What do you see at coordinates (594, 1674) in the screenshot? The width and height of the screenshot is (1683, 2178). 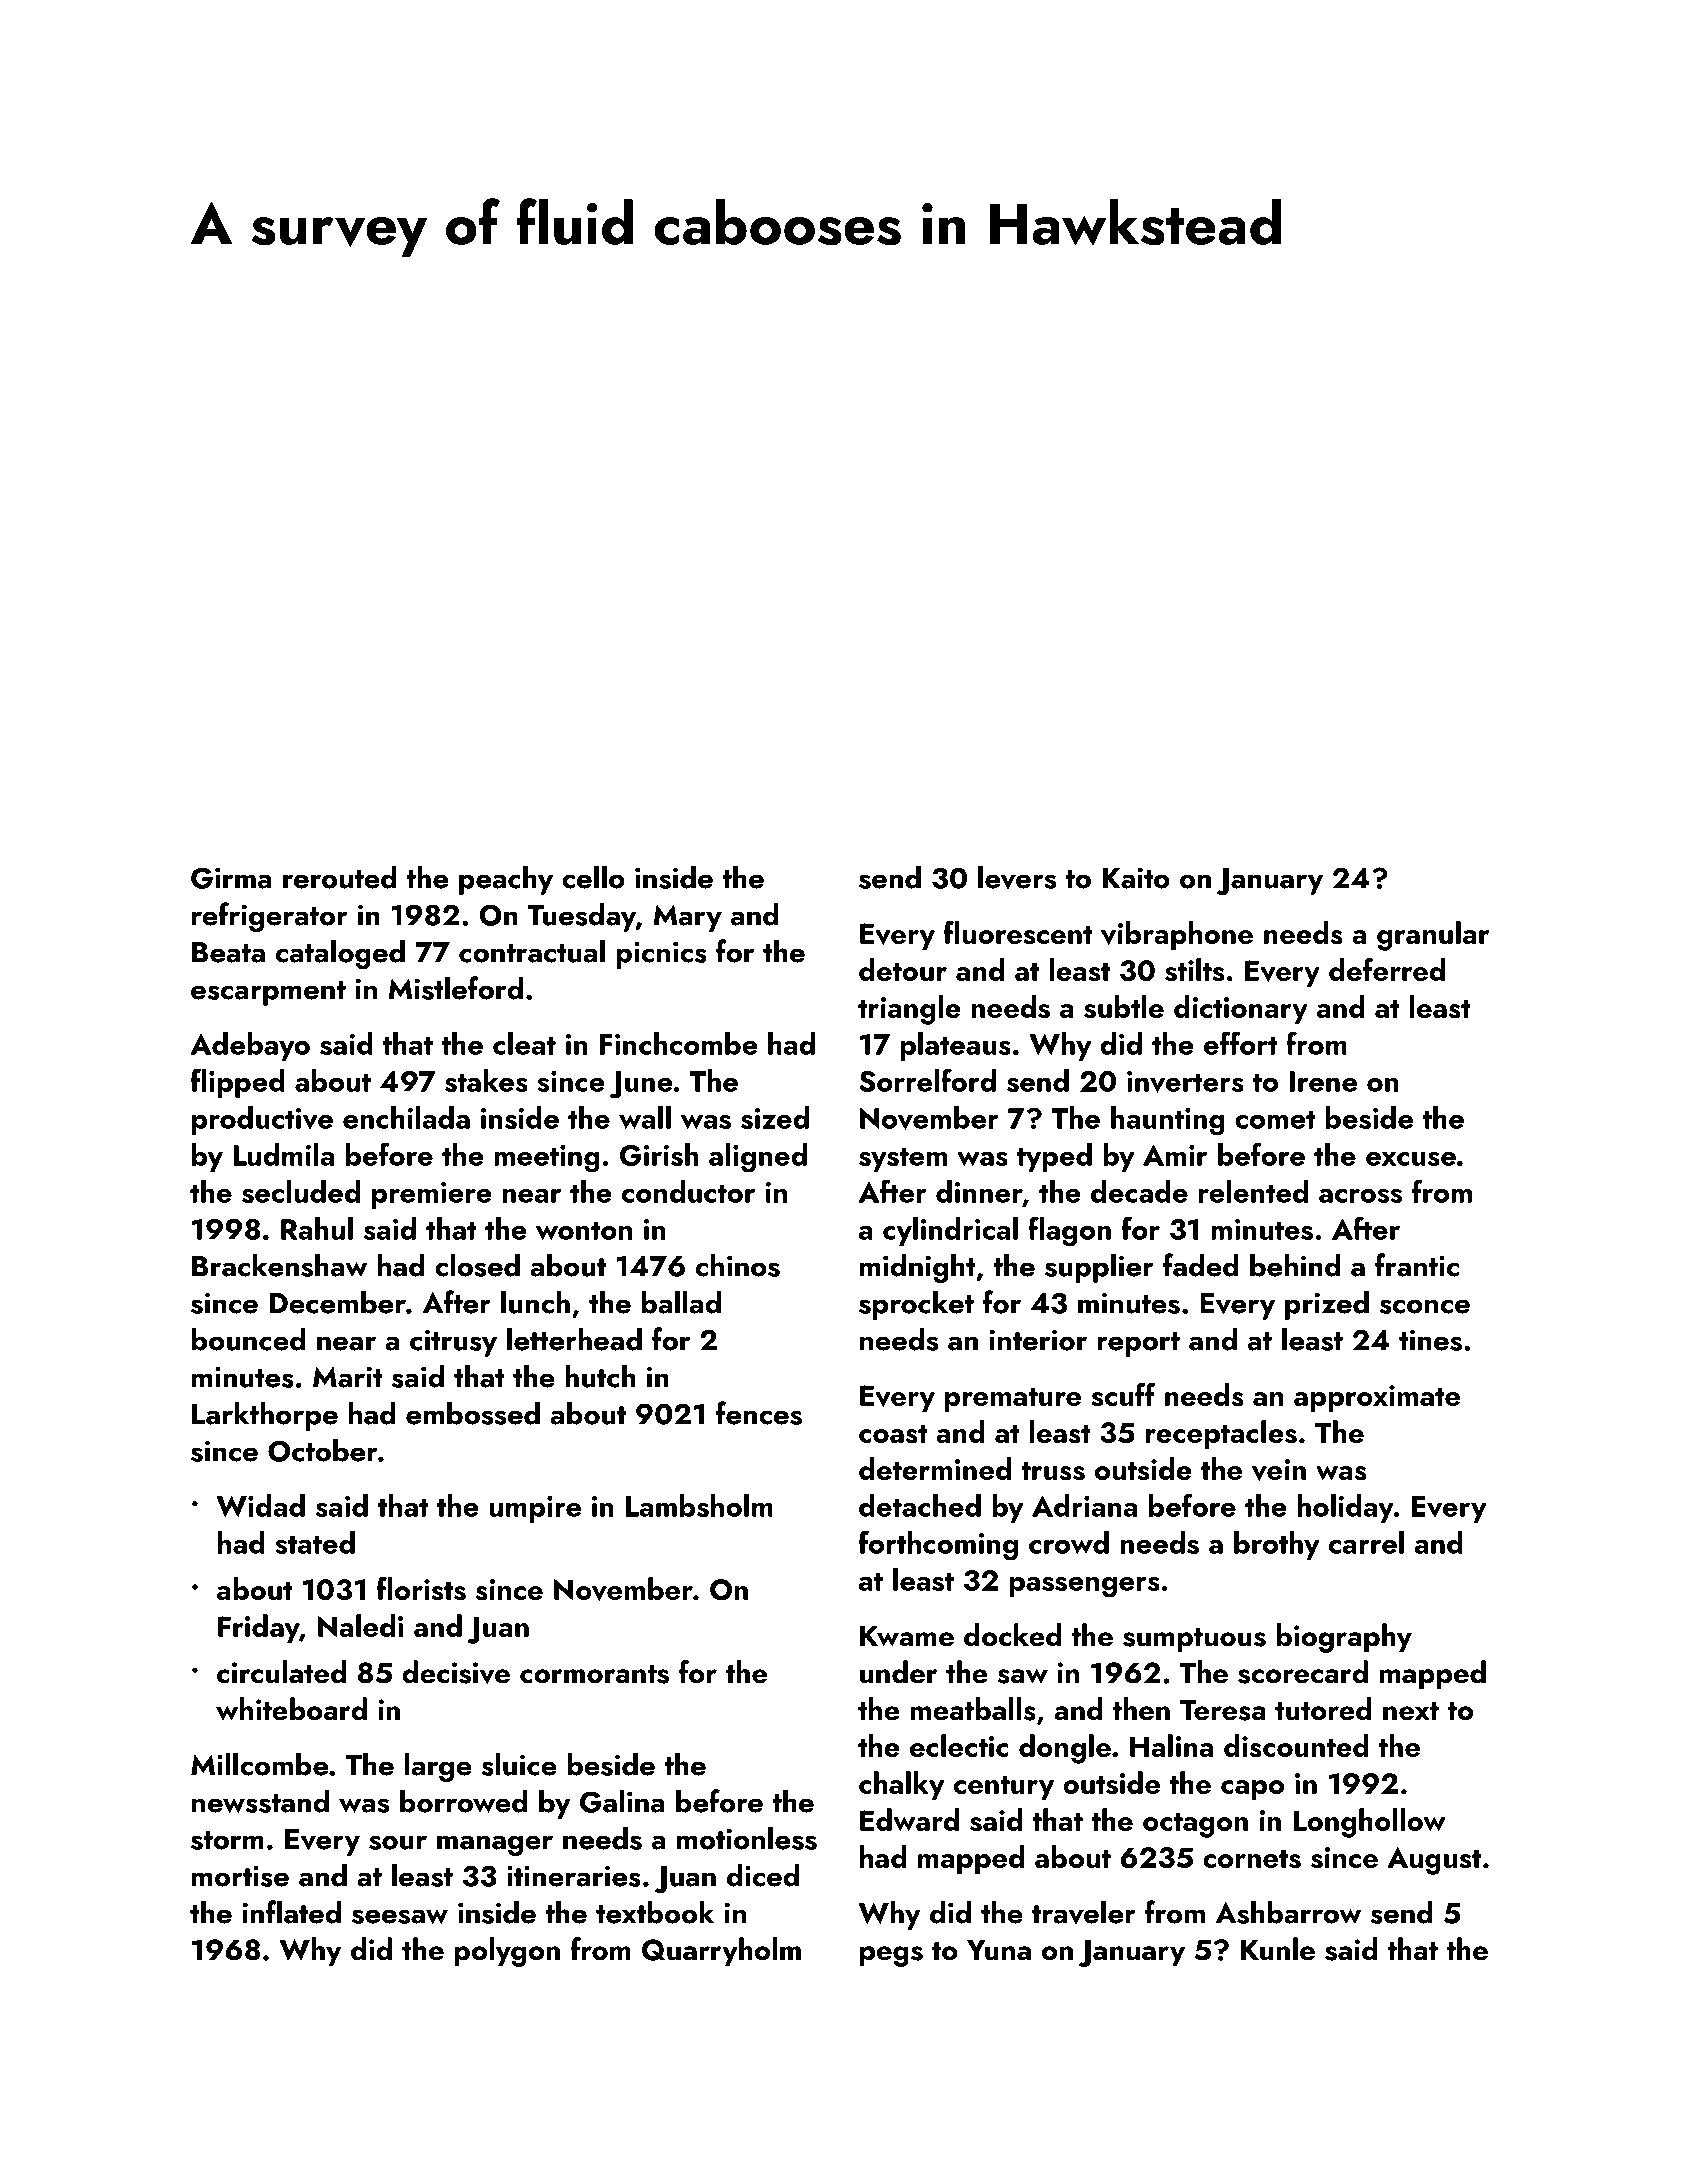 I see `cormorants` at bounding box center [594, 1674].
